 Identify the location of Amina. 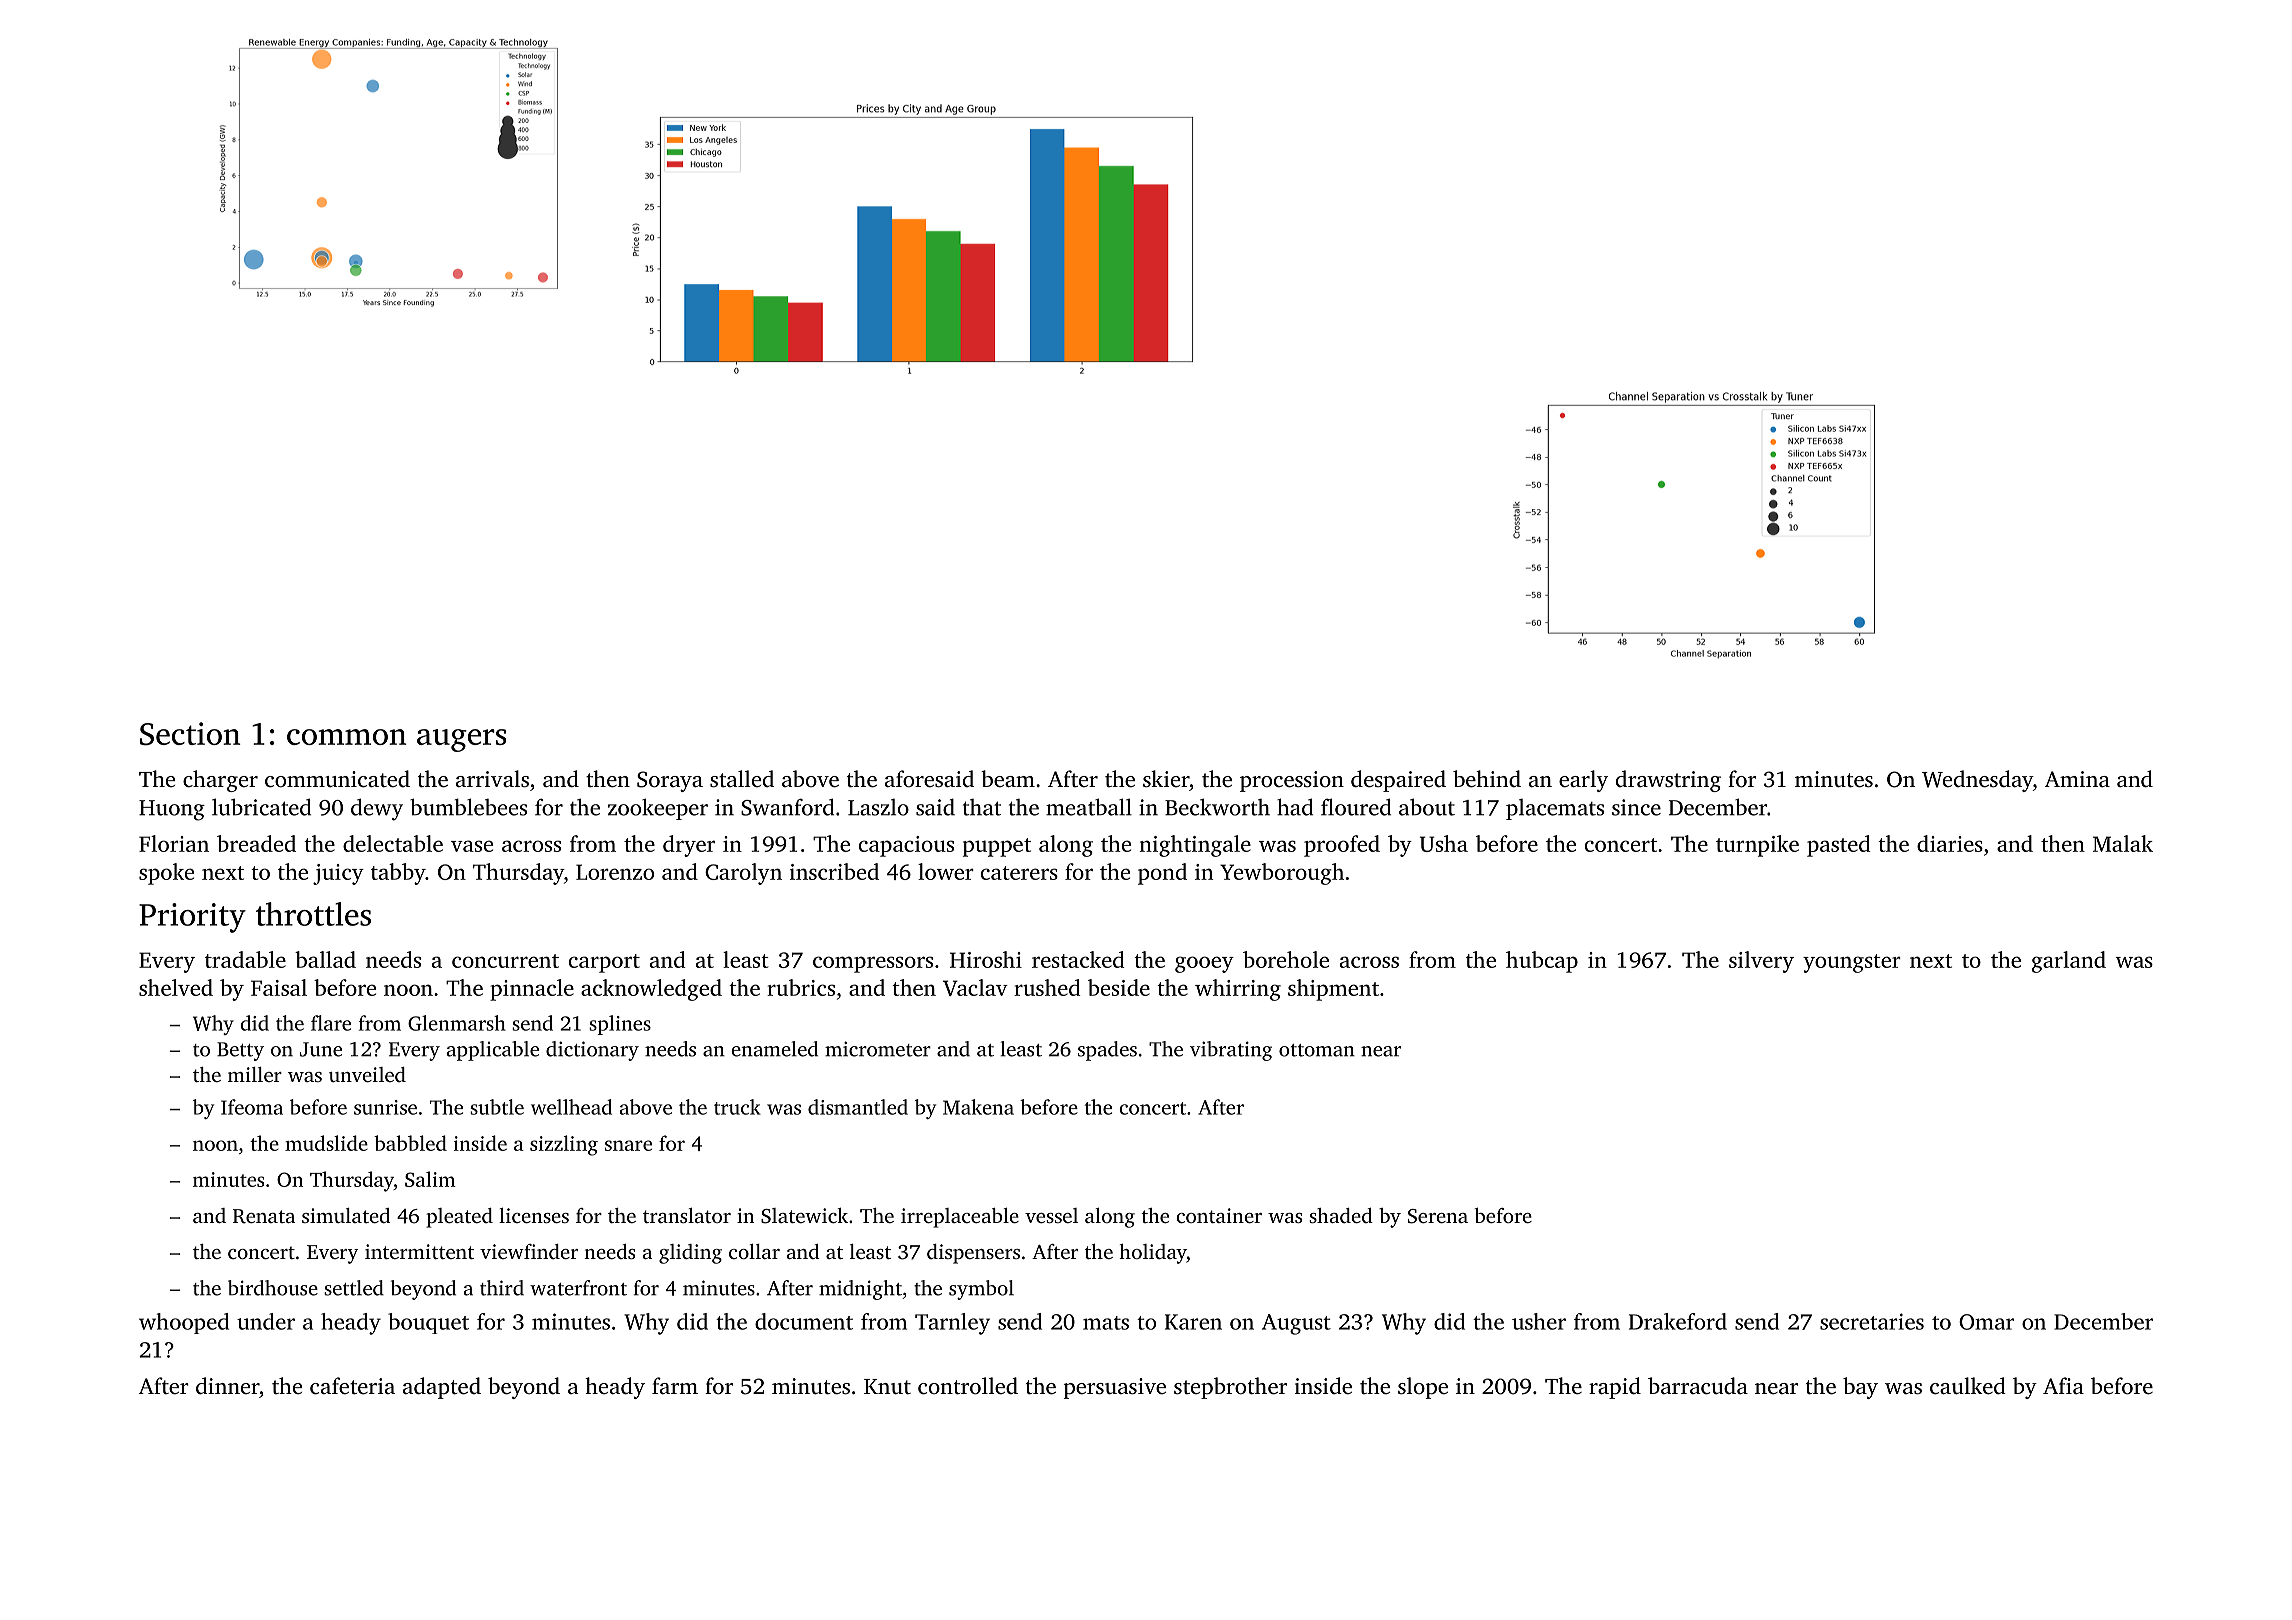
(2077, 779).
